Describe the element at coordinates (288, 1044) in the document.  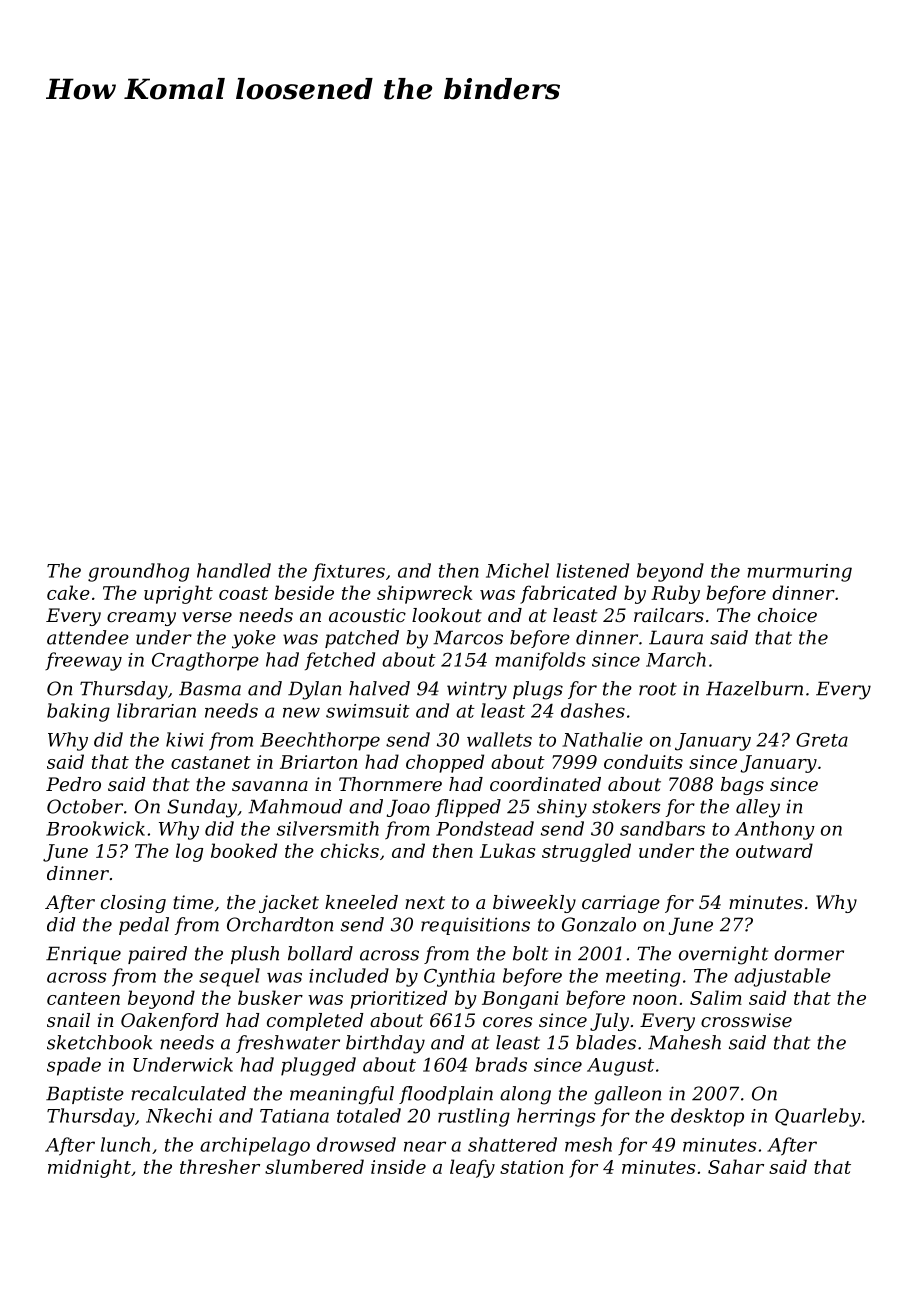
I see `freshwater` at that location.
